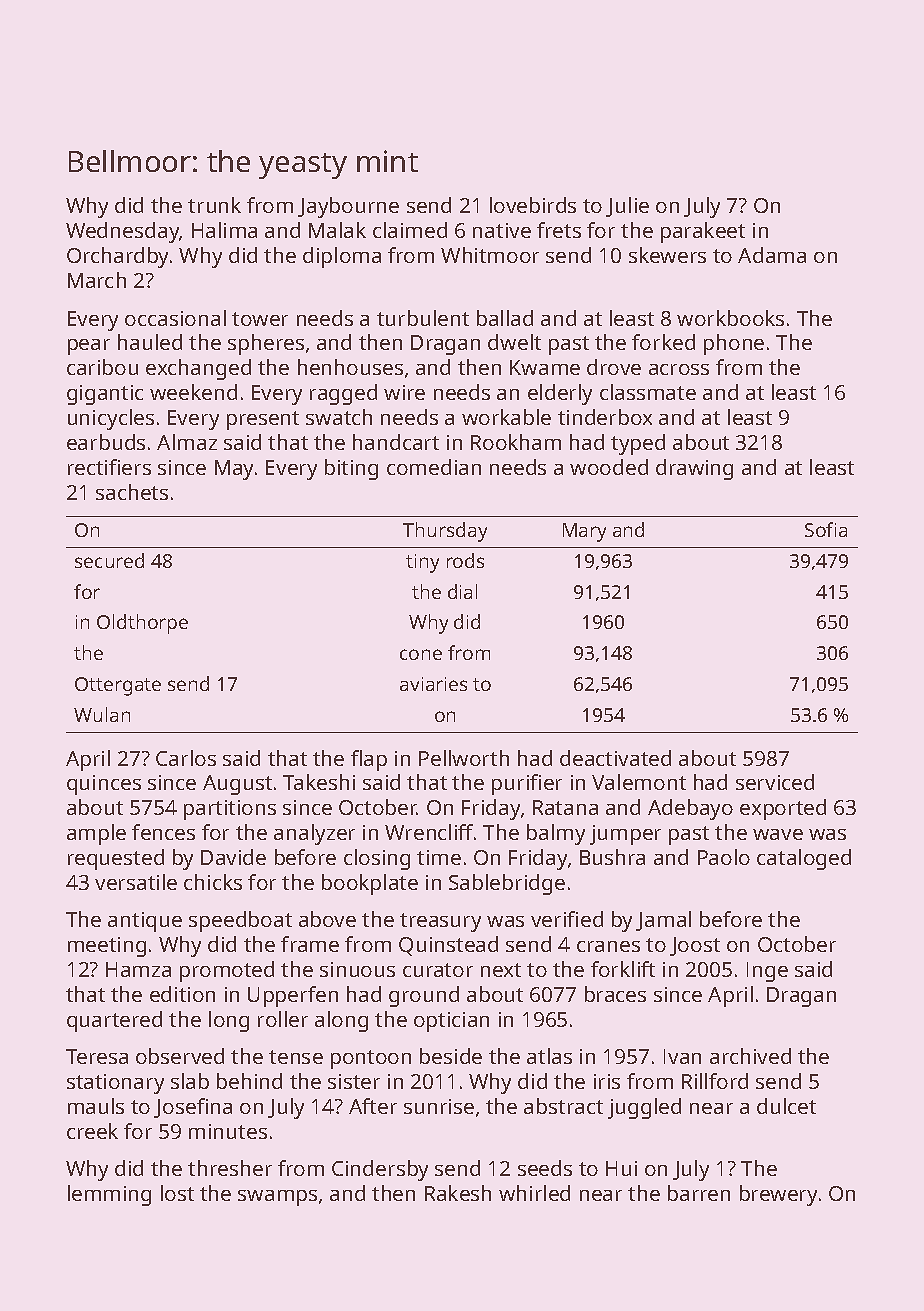 This screenshot has width=924, height=1311. I want to click on trunk, so click(214, 205).
